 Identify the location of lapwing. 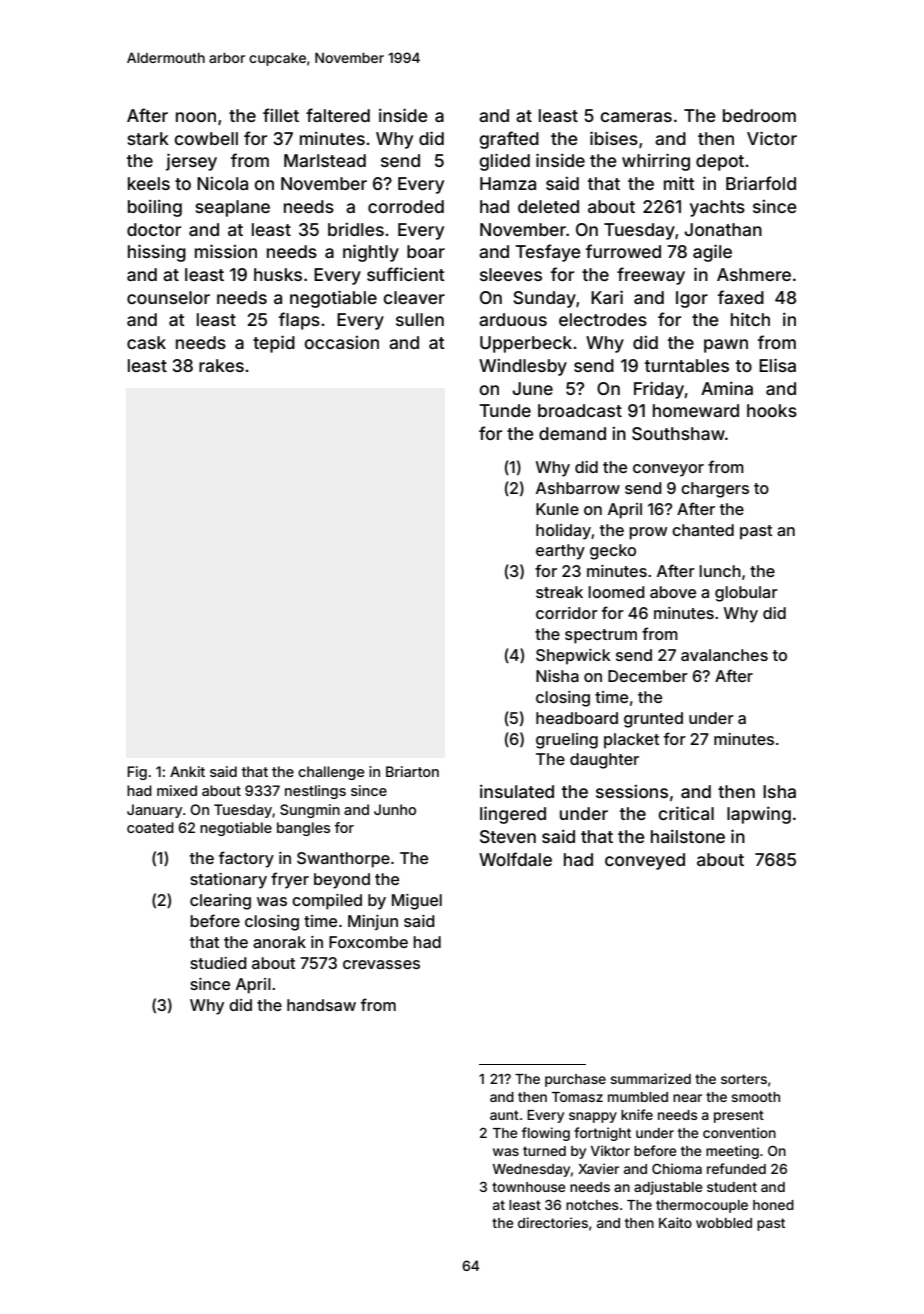
(759, 815).
